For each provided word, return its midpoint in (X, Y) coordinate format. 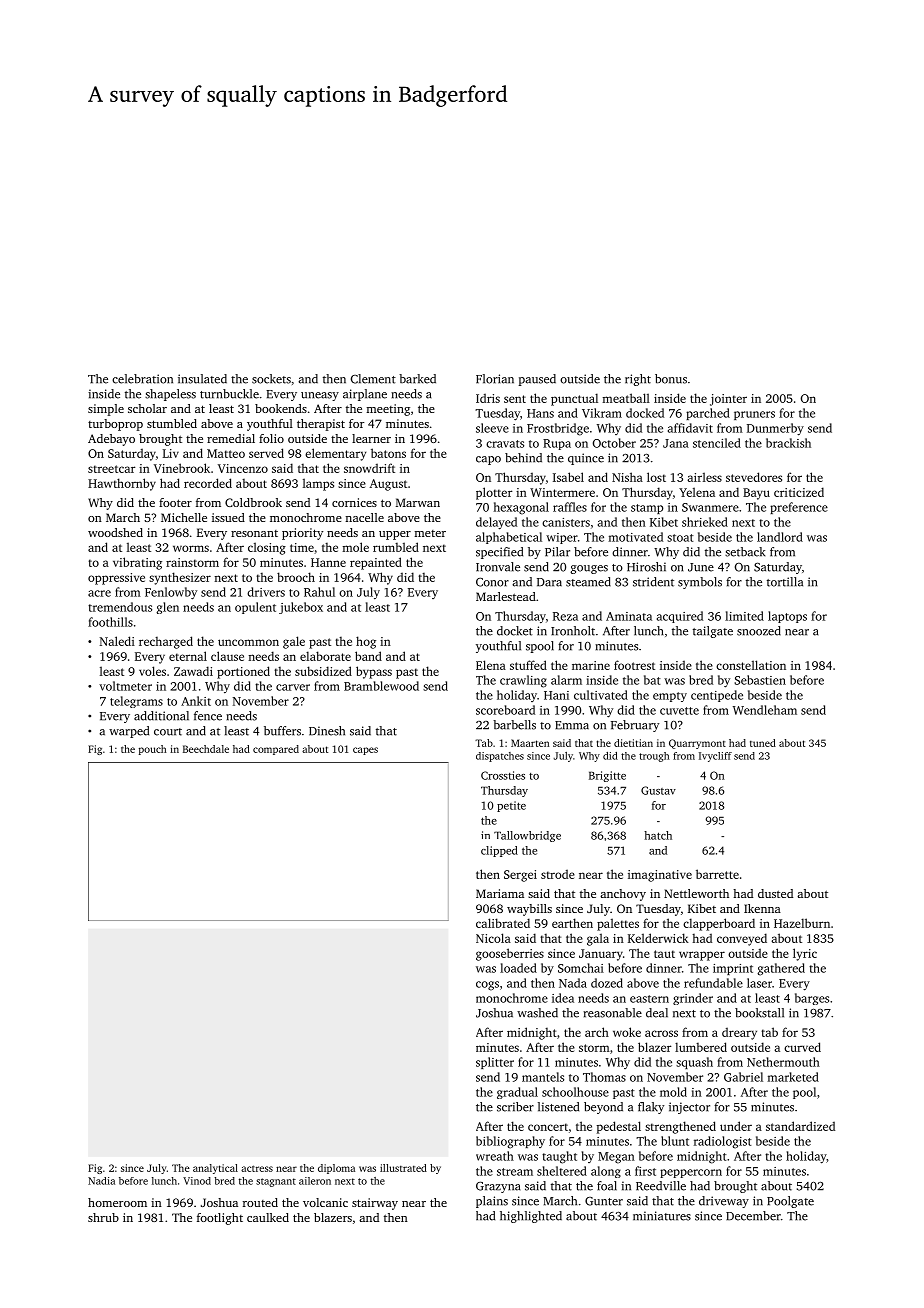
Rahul (319, 592)
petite (511, 806)
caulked (268, 1217)
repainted (376, 563)
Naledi (117, 641)
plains (492, 1202)
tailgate (713, 632)
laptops (787, 617)
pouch (152, 750)
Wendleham (765, 710)
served (266, 453)
